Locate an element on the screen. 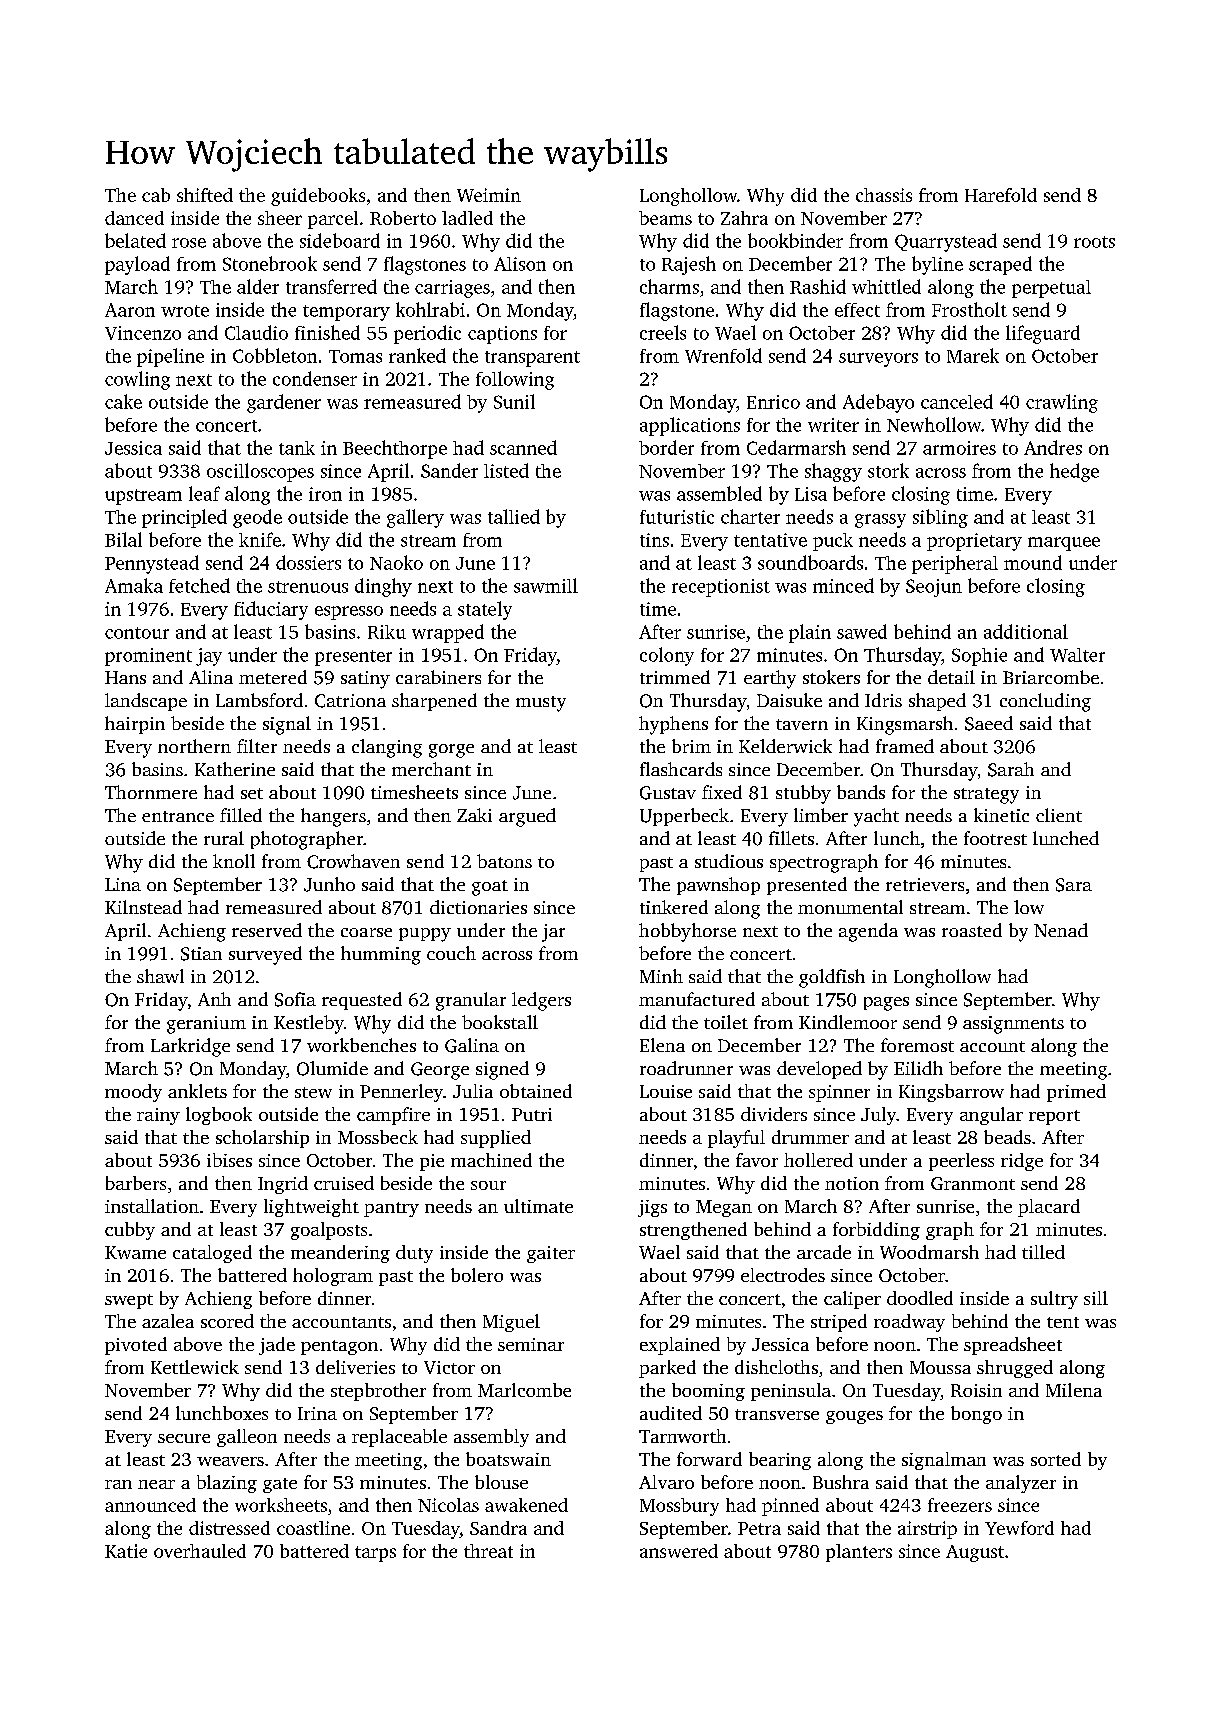 This screenshot has width=1222, height=1729. leaf is located at coordinates (204, 493).
